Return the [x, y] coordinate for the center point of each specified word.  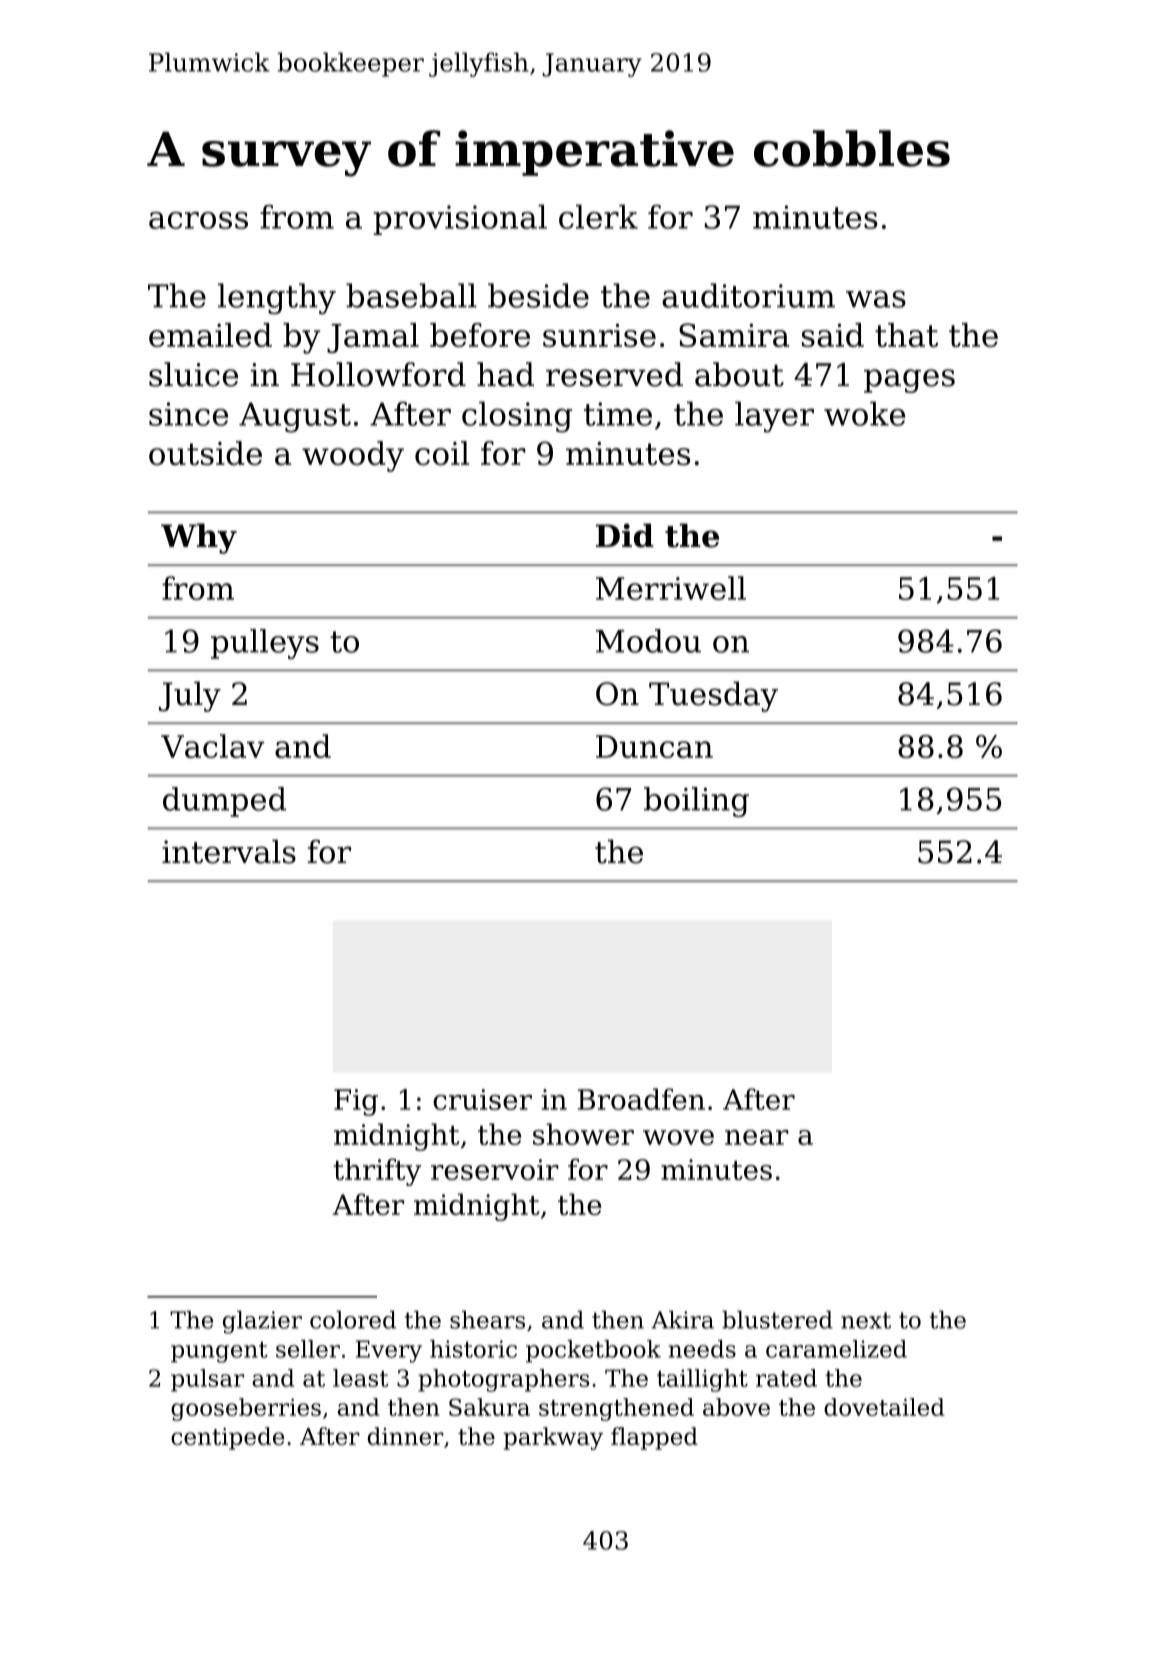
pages [909, 381]
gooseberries [246, 1409]
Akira [682, 1320]
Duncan [654, 746]
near [757, 1137]
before [480, 335]
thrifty [377, 1172]
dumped [224, 802]
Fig [356, 1102]
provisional [460, 220]
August [295, 417]
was [876, 299]
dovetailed [884, 1407]
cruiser [482, 1099]
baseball [411, 295]
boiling [696, 802]
